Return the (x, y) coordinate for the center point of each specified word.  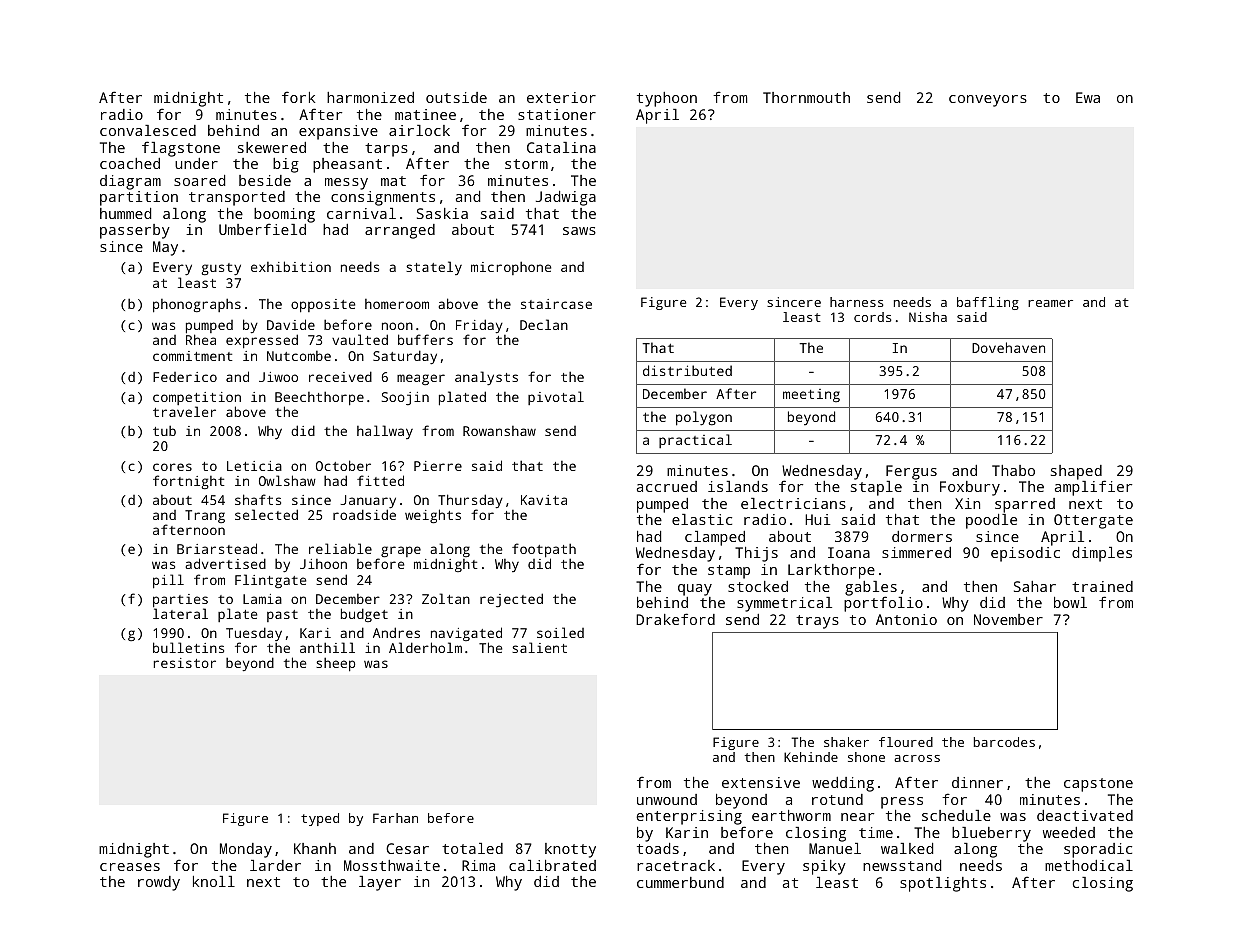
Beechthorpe (319, 399)
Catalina (561, 147)
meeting (811, 396)
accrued (667, 486)
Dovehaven (1008, 347)
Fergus (911, 472)
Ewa (1088, 97)
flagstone (181, 149)
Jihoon (323, 564)
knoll (214, 881)
